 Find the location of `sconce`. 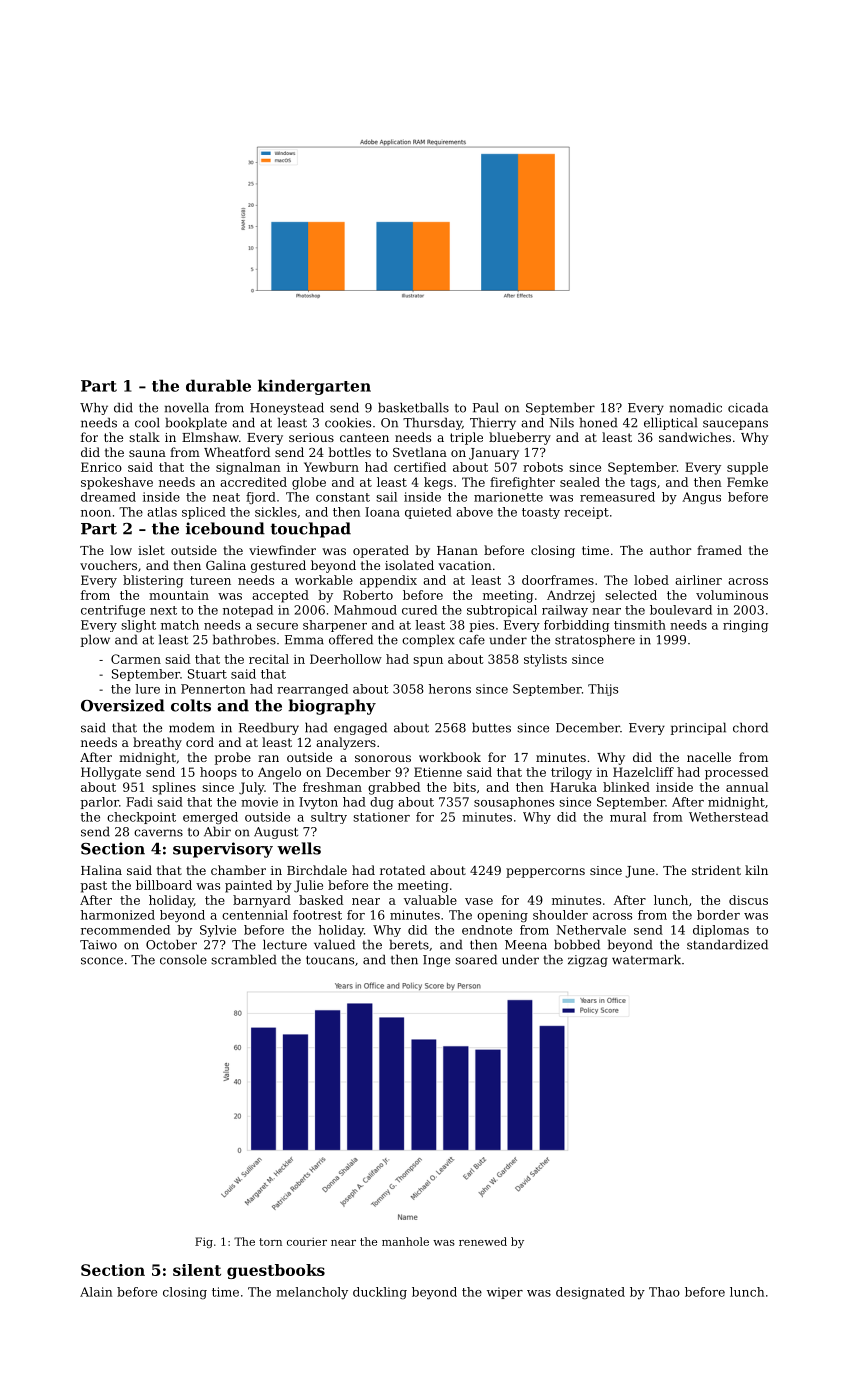

sconce is located at coordinates (102, 961).
